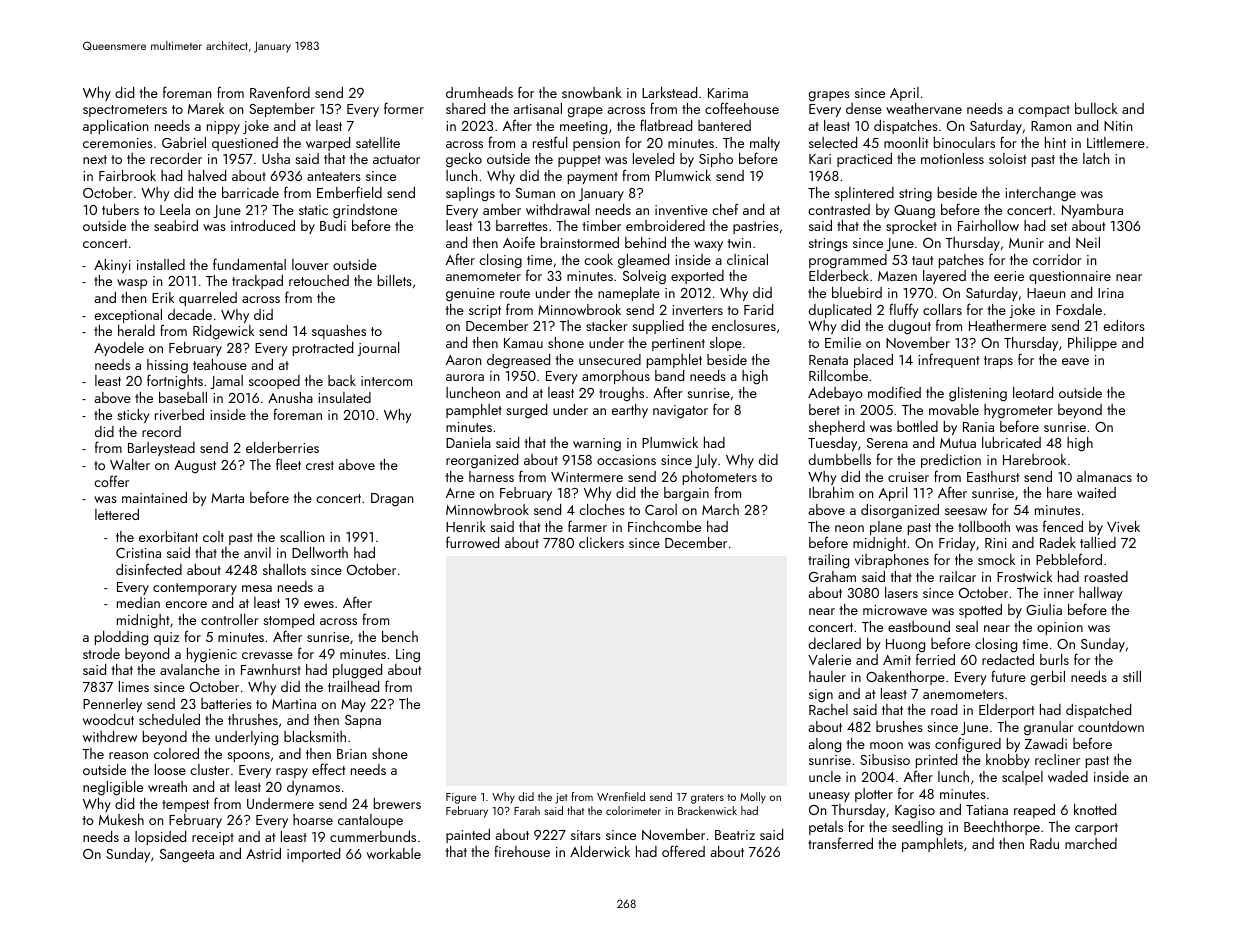 This page has height=952, width=1233. I want to click on transferred, so click(840, 843).
